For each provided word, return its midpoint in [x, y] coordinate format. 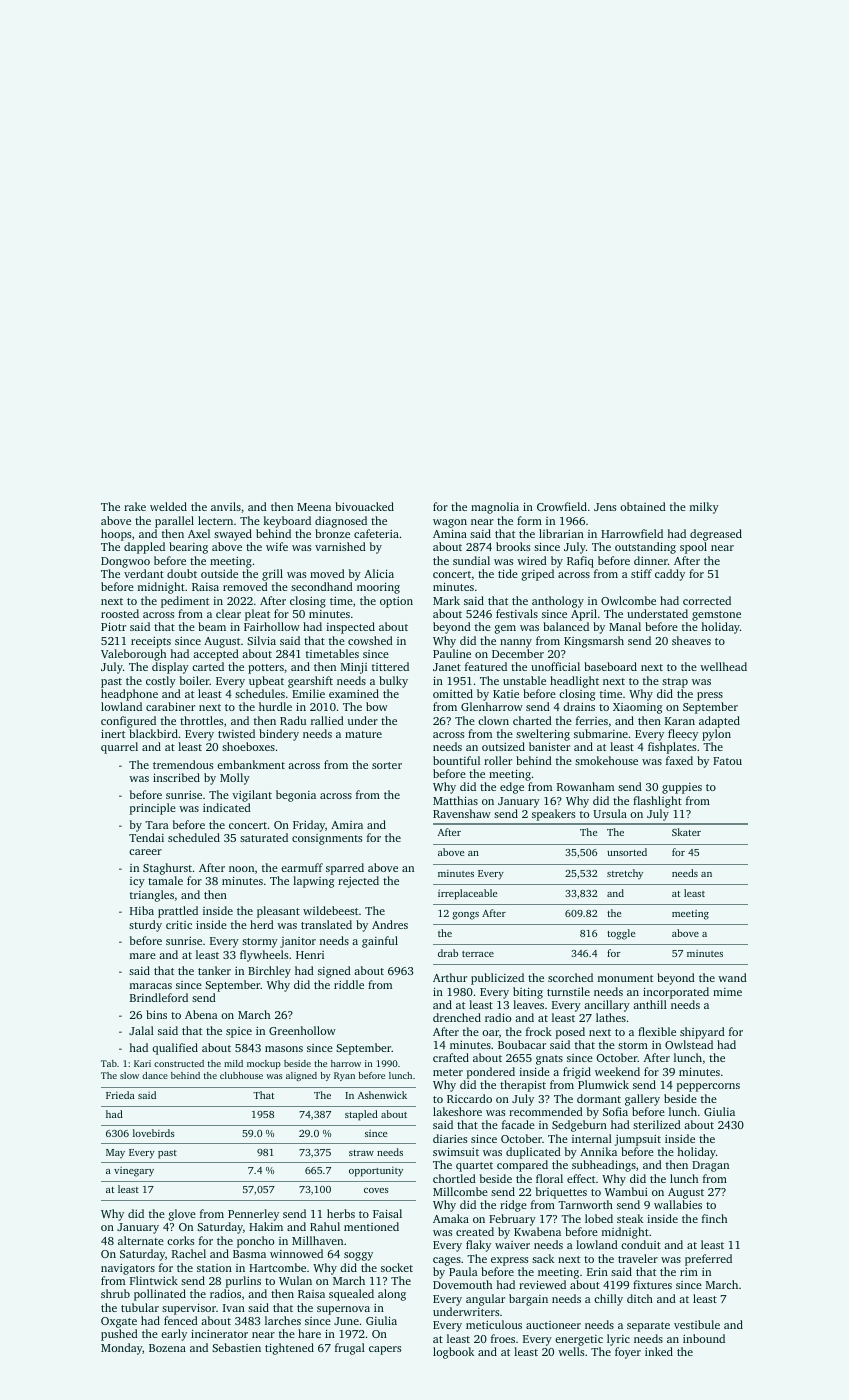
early [174, 1335]
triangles [152, 896]
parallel [174, 522]
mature [363, 734]
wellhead [723, 666]
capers [385, 1350]
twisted [236, 733]
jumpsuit [638, 1140]
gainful [380, 942]
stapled [361, 1115]
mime [727, 992]
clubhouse [241, 1075]
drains [579, 706]
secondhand [322, 586]
